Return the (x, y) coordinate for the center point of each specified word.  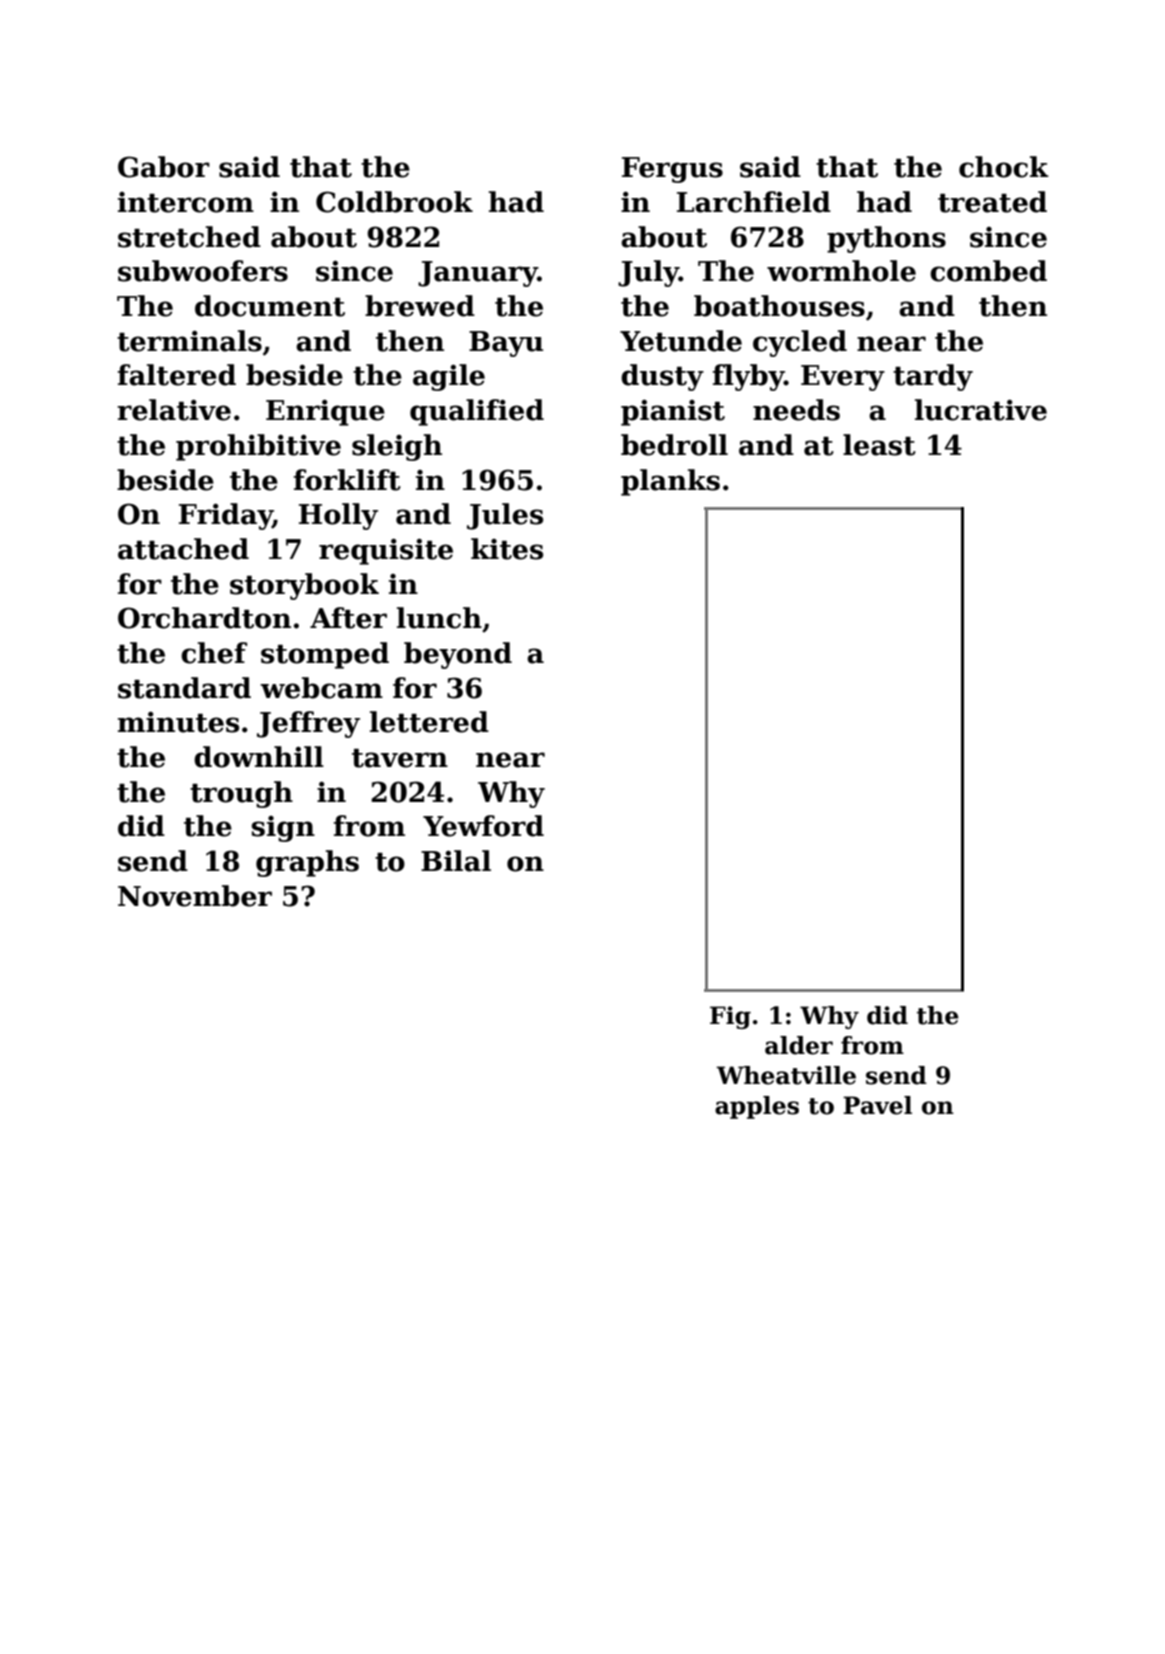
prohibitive (258, 447)
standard (184, 688)
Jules (505, 516)
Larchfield (754, 202)
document (270, 306)
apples (757, 1107)
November (195, 896)
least (879, 445)
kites (507, 549)
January (478, 274)
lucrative (981, 410)
